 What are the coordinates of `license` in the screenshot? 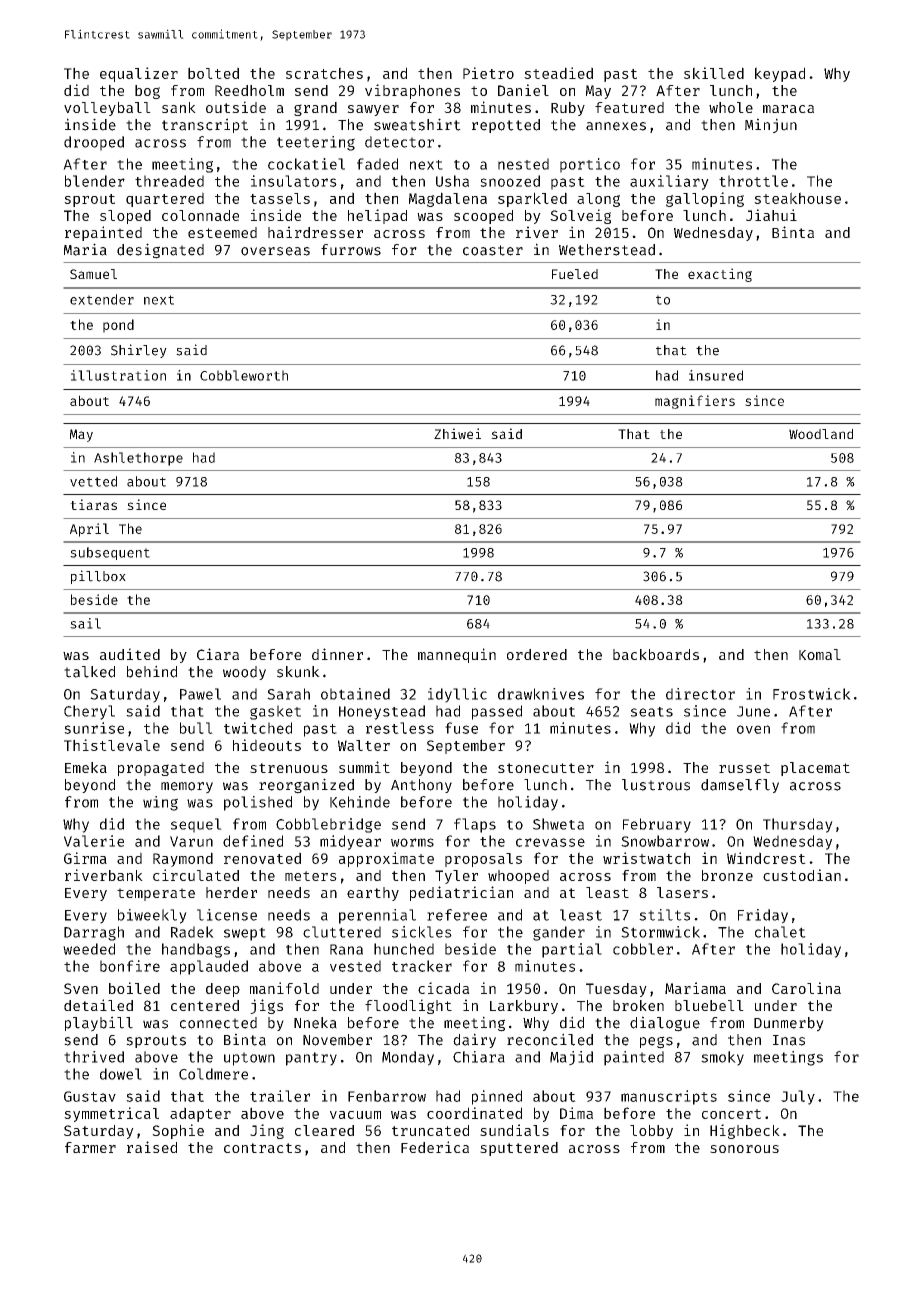 It's located at (227, 915).
